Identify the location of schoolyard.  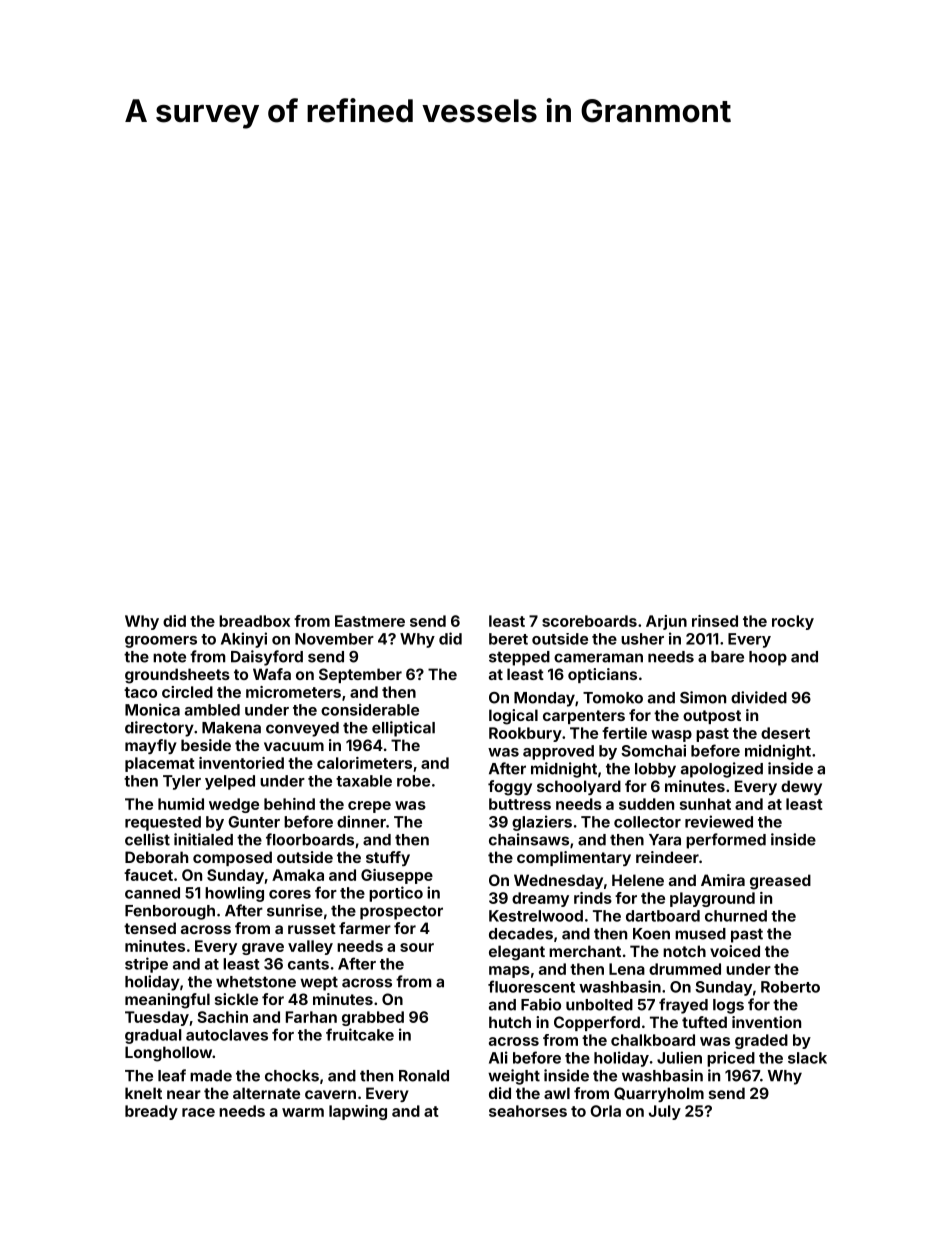
(579, 787).
